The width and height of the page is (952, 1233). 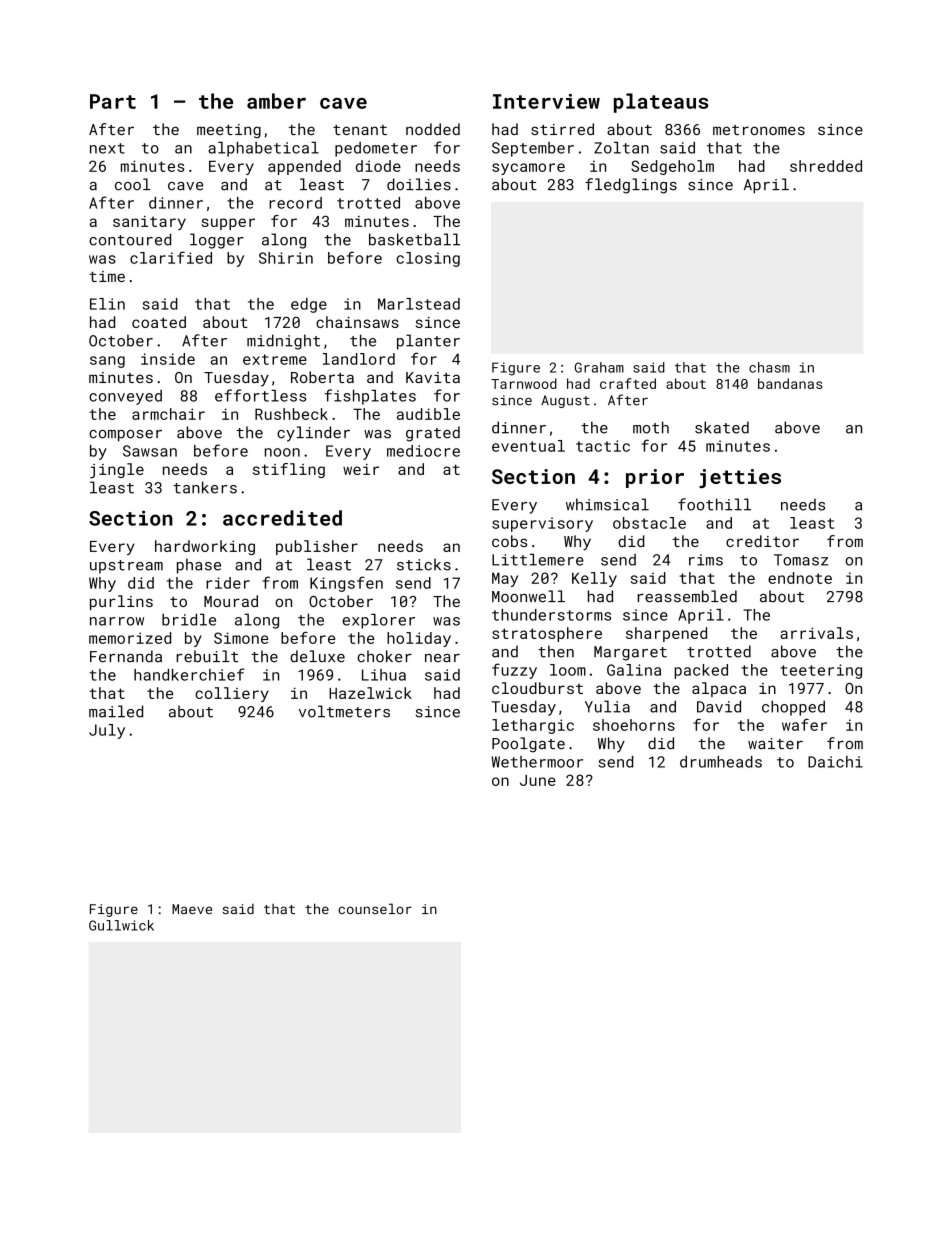 I want to click on plateaus, so click(x=661, y=103).
